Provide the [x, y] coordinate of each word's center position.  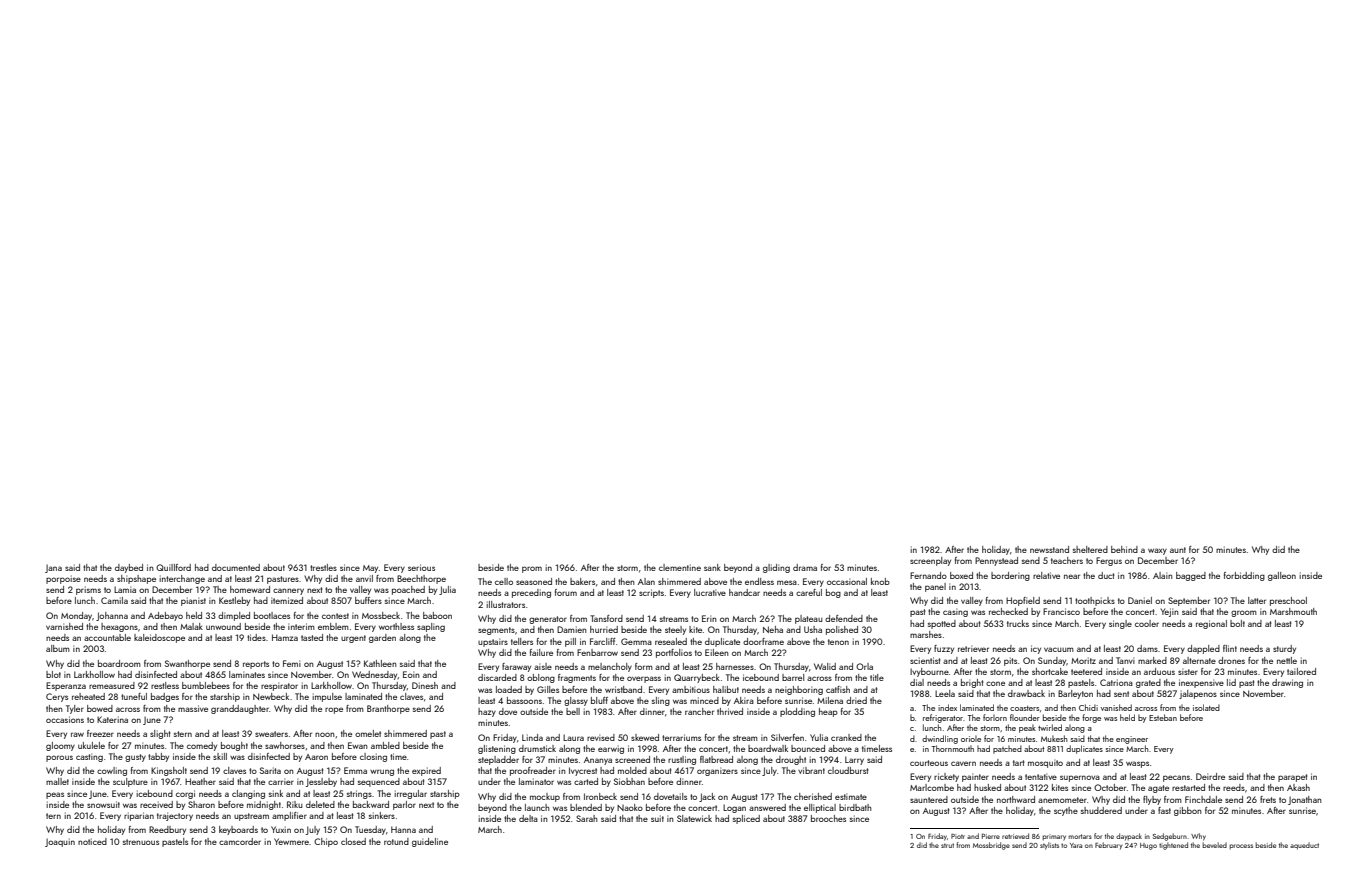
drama [805, 567]
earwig [611, 749]
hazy [487, 712]
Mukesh [1054, 738]
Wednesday [374, 675]
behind [1124, 549]
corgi [185, 794]
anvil [364, 578]
